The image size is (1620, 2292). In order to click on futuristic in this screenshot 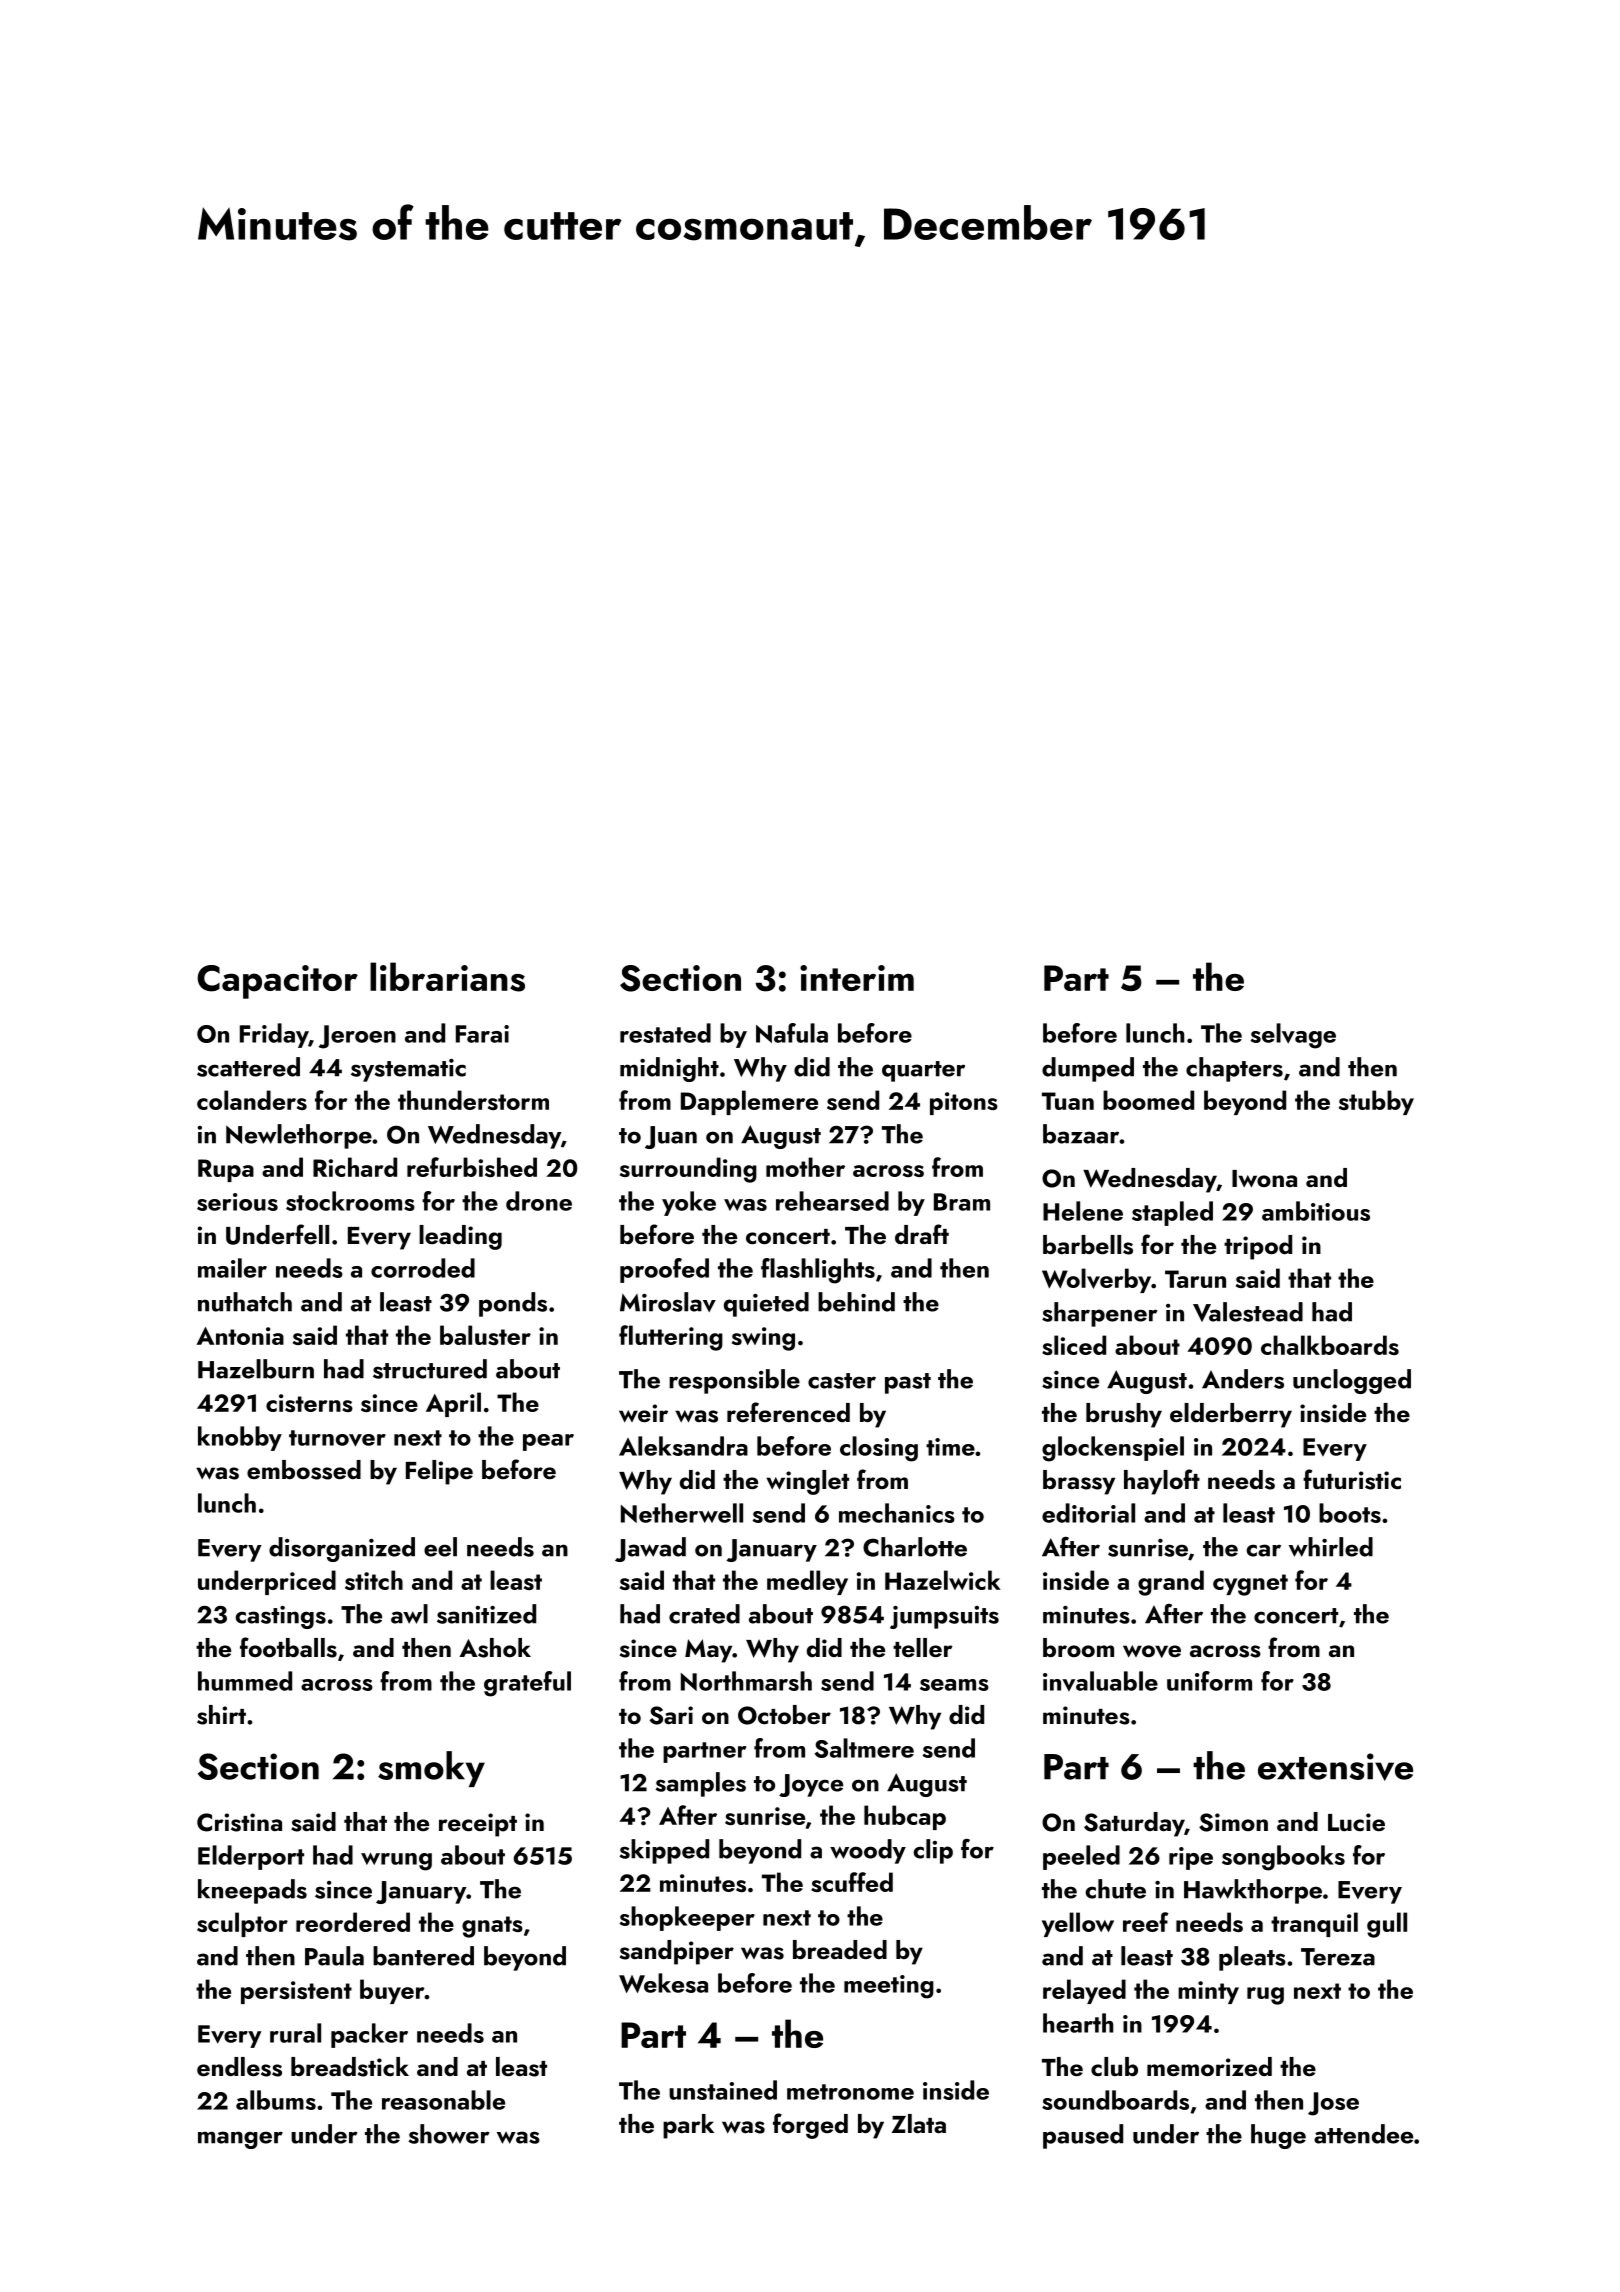, I will do `click(1352, 1479)`.
